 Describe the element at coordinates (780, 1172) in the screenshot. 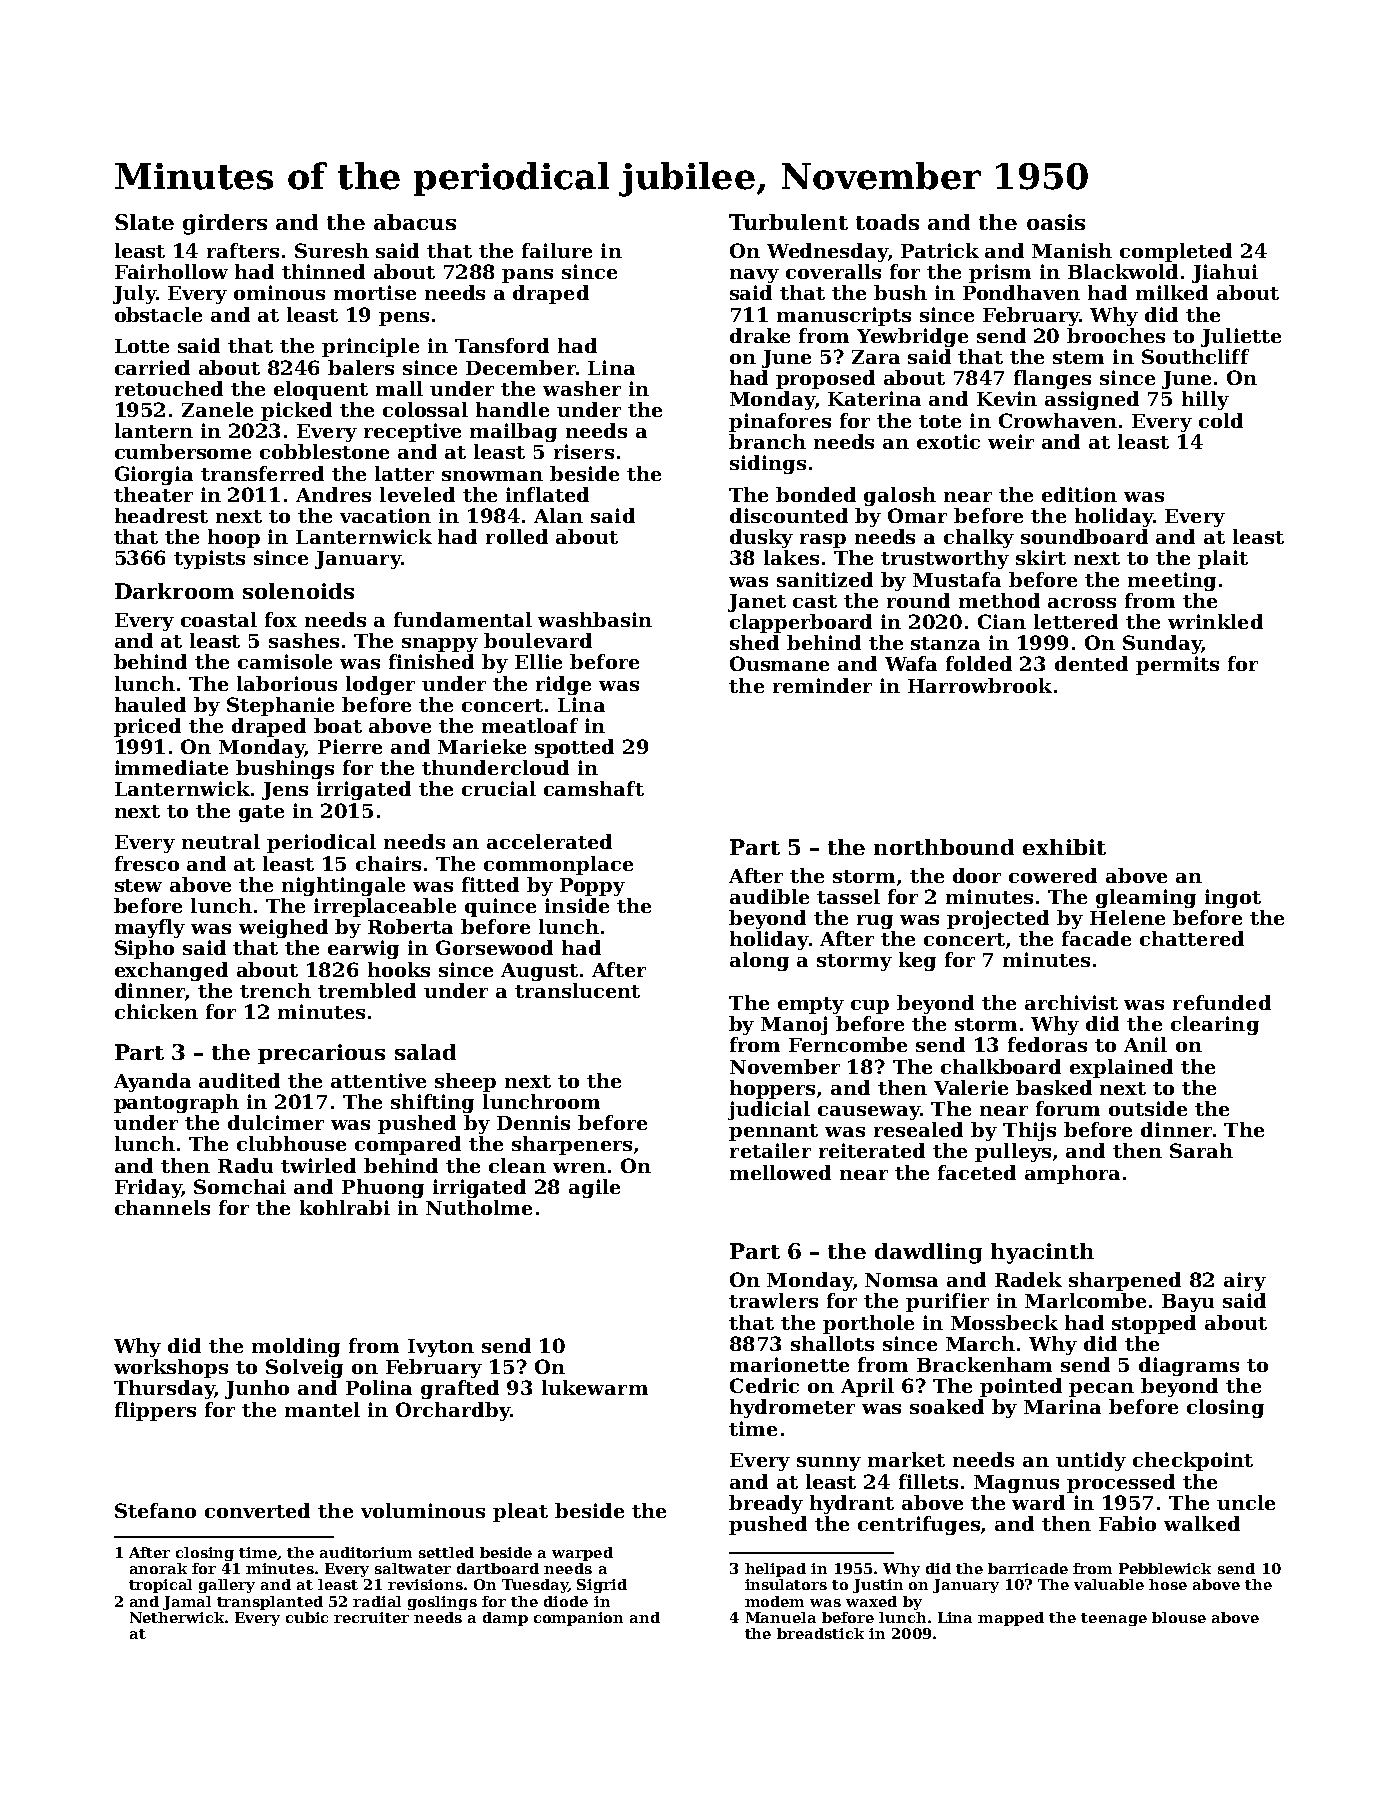

I see `mellowed` at that location.
